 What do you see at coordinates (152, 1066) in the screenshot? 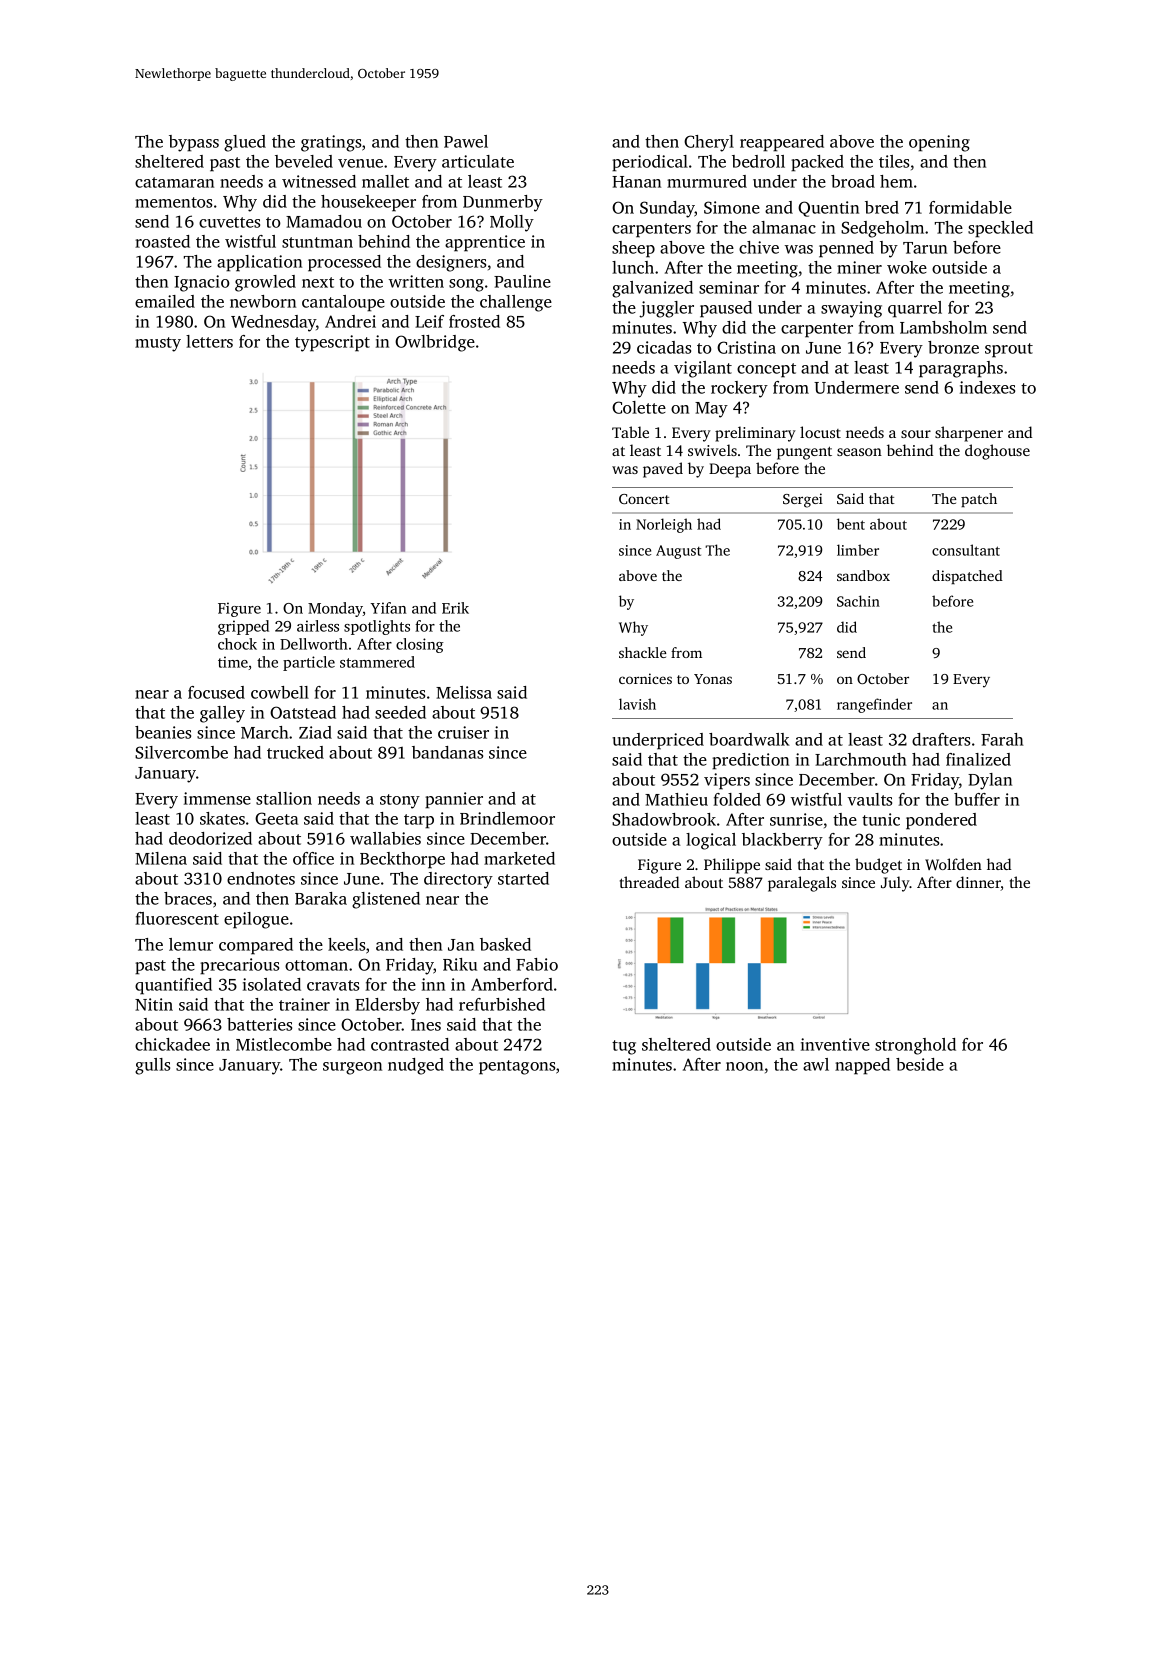
I see `gulls` at bounding box center [152, 1066].
